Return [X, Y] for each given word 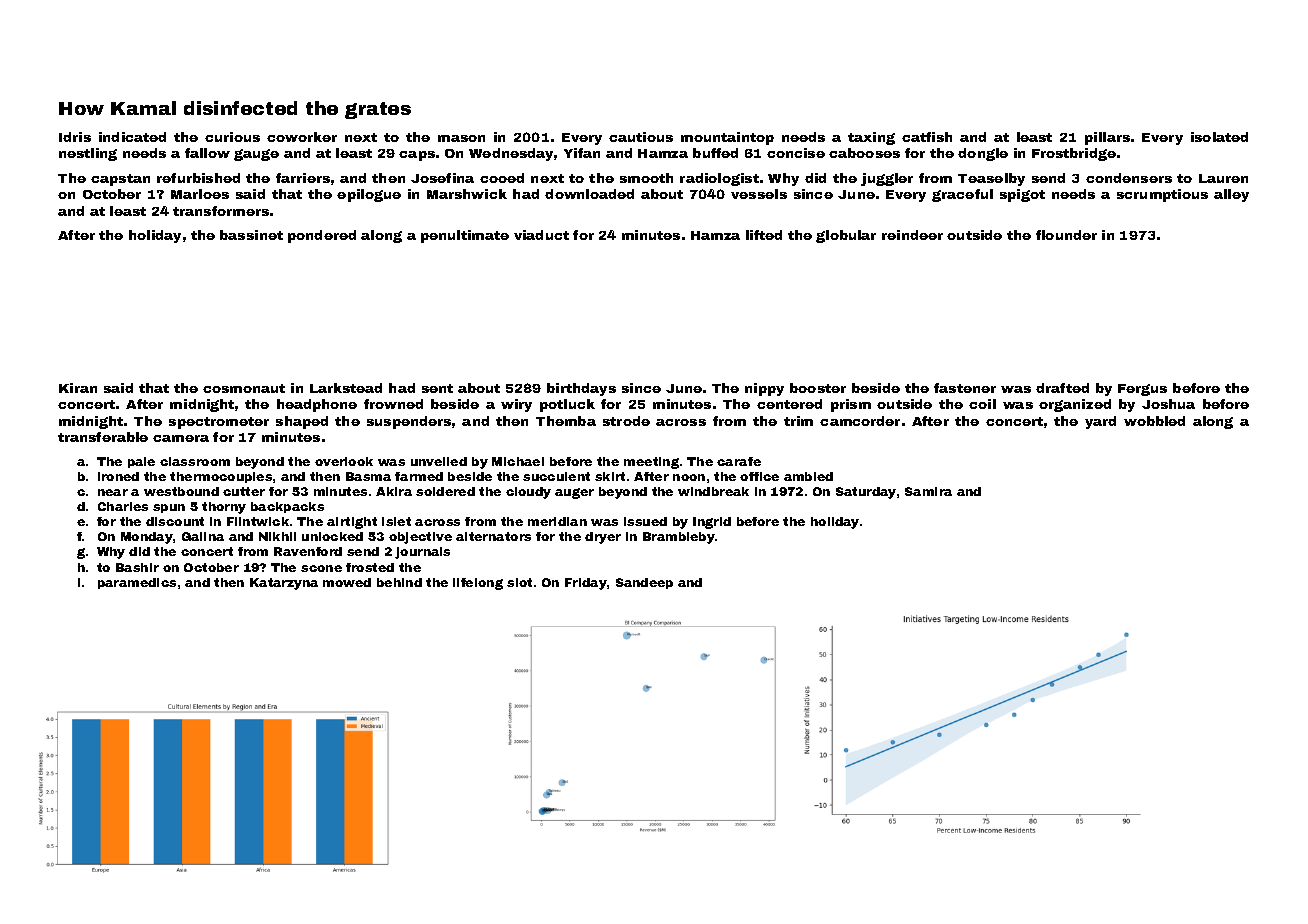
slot [519, 582]
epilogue [369, 195]
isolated [1219, 137]
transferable [103, 437]
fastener [965, 388]
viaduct [541, 235]
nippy [764, 389]
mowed [347, 582]
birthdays [581, 389]
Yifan [582, 153]
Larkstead [346, 388]
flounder [1066, 235]
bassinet [251, 235]
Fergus [1142, 390]
